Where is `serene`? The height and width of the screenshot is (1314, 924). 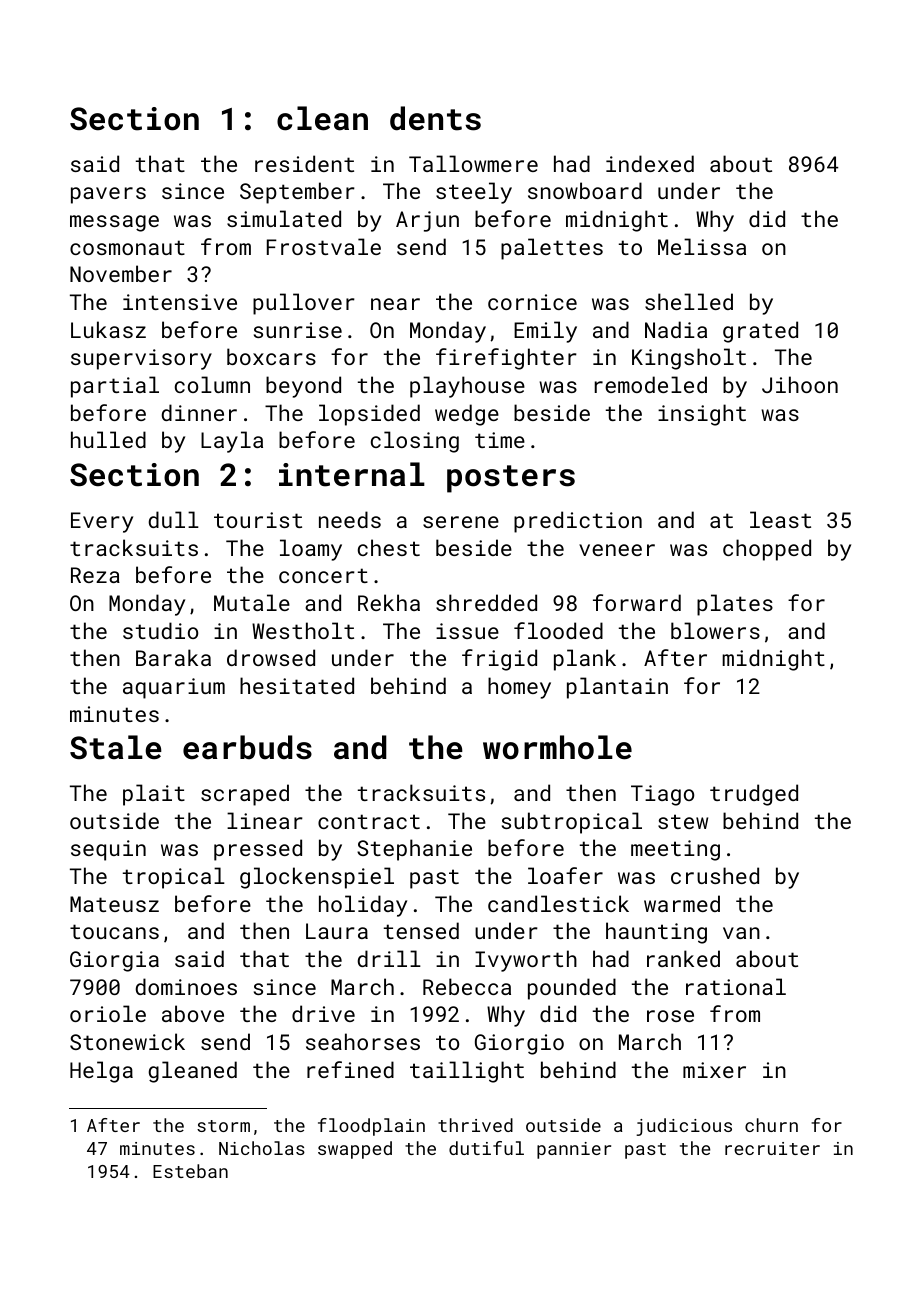 serene is located at coordinates (461, 522).
